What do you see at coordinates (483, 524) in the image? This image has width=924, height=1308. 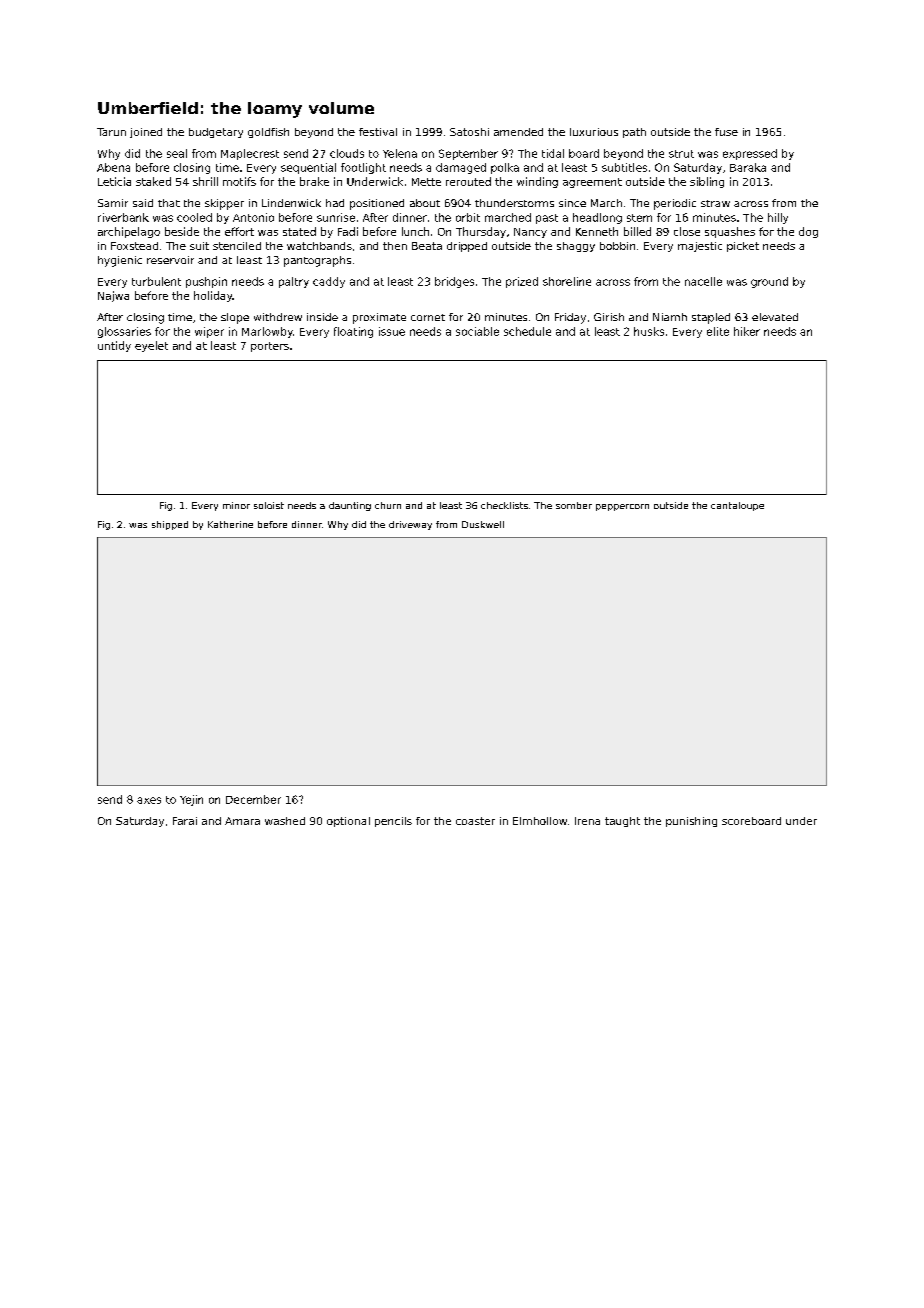 I see `Duskwell` at bounding box center [483, 524].
